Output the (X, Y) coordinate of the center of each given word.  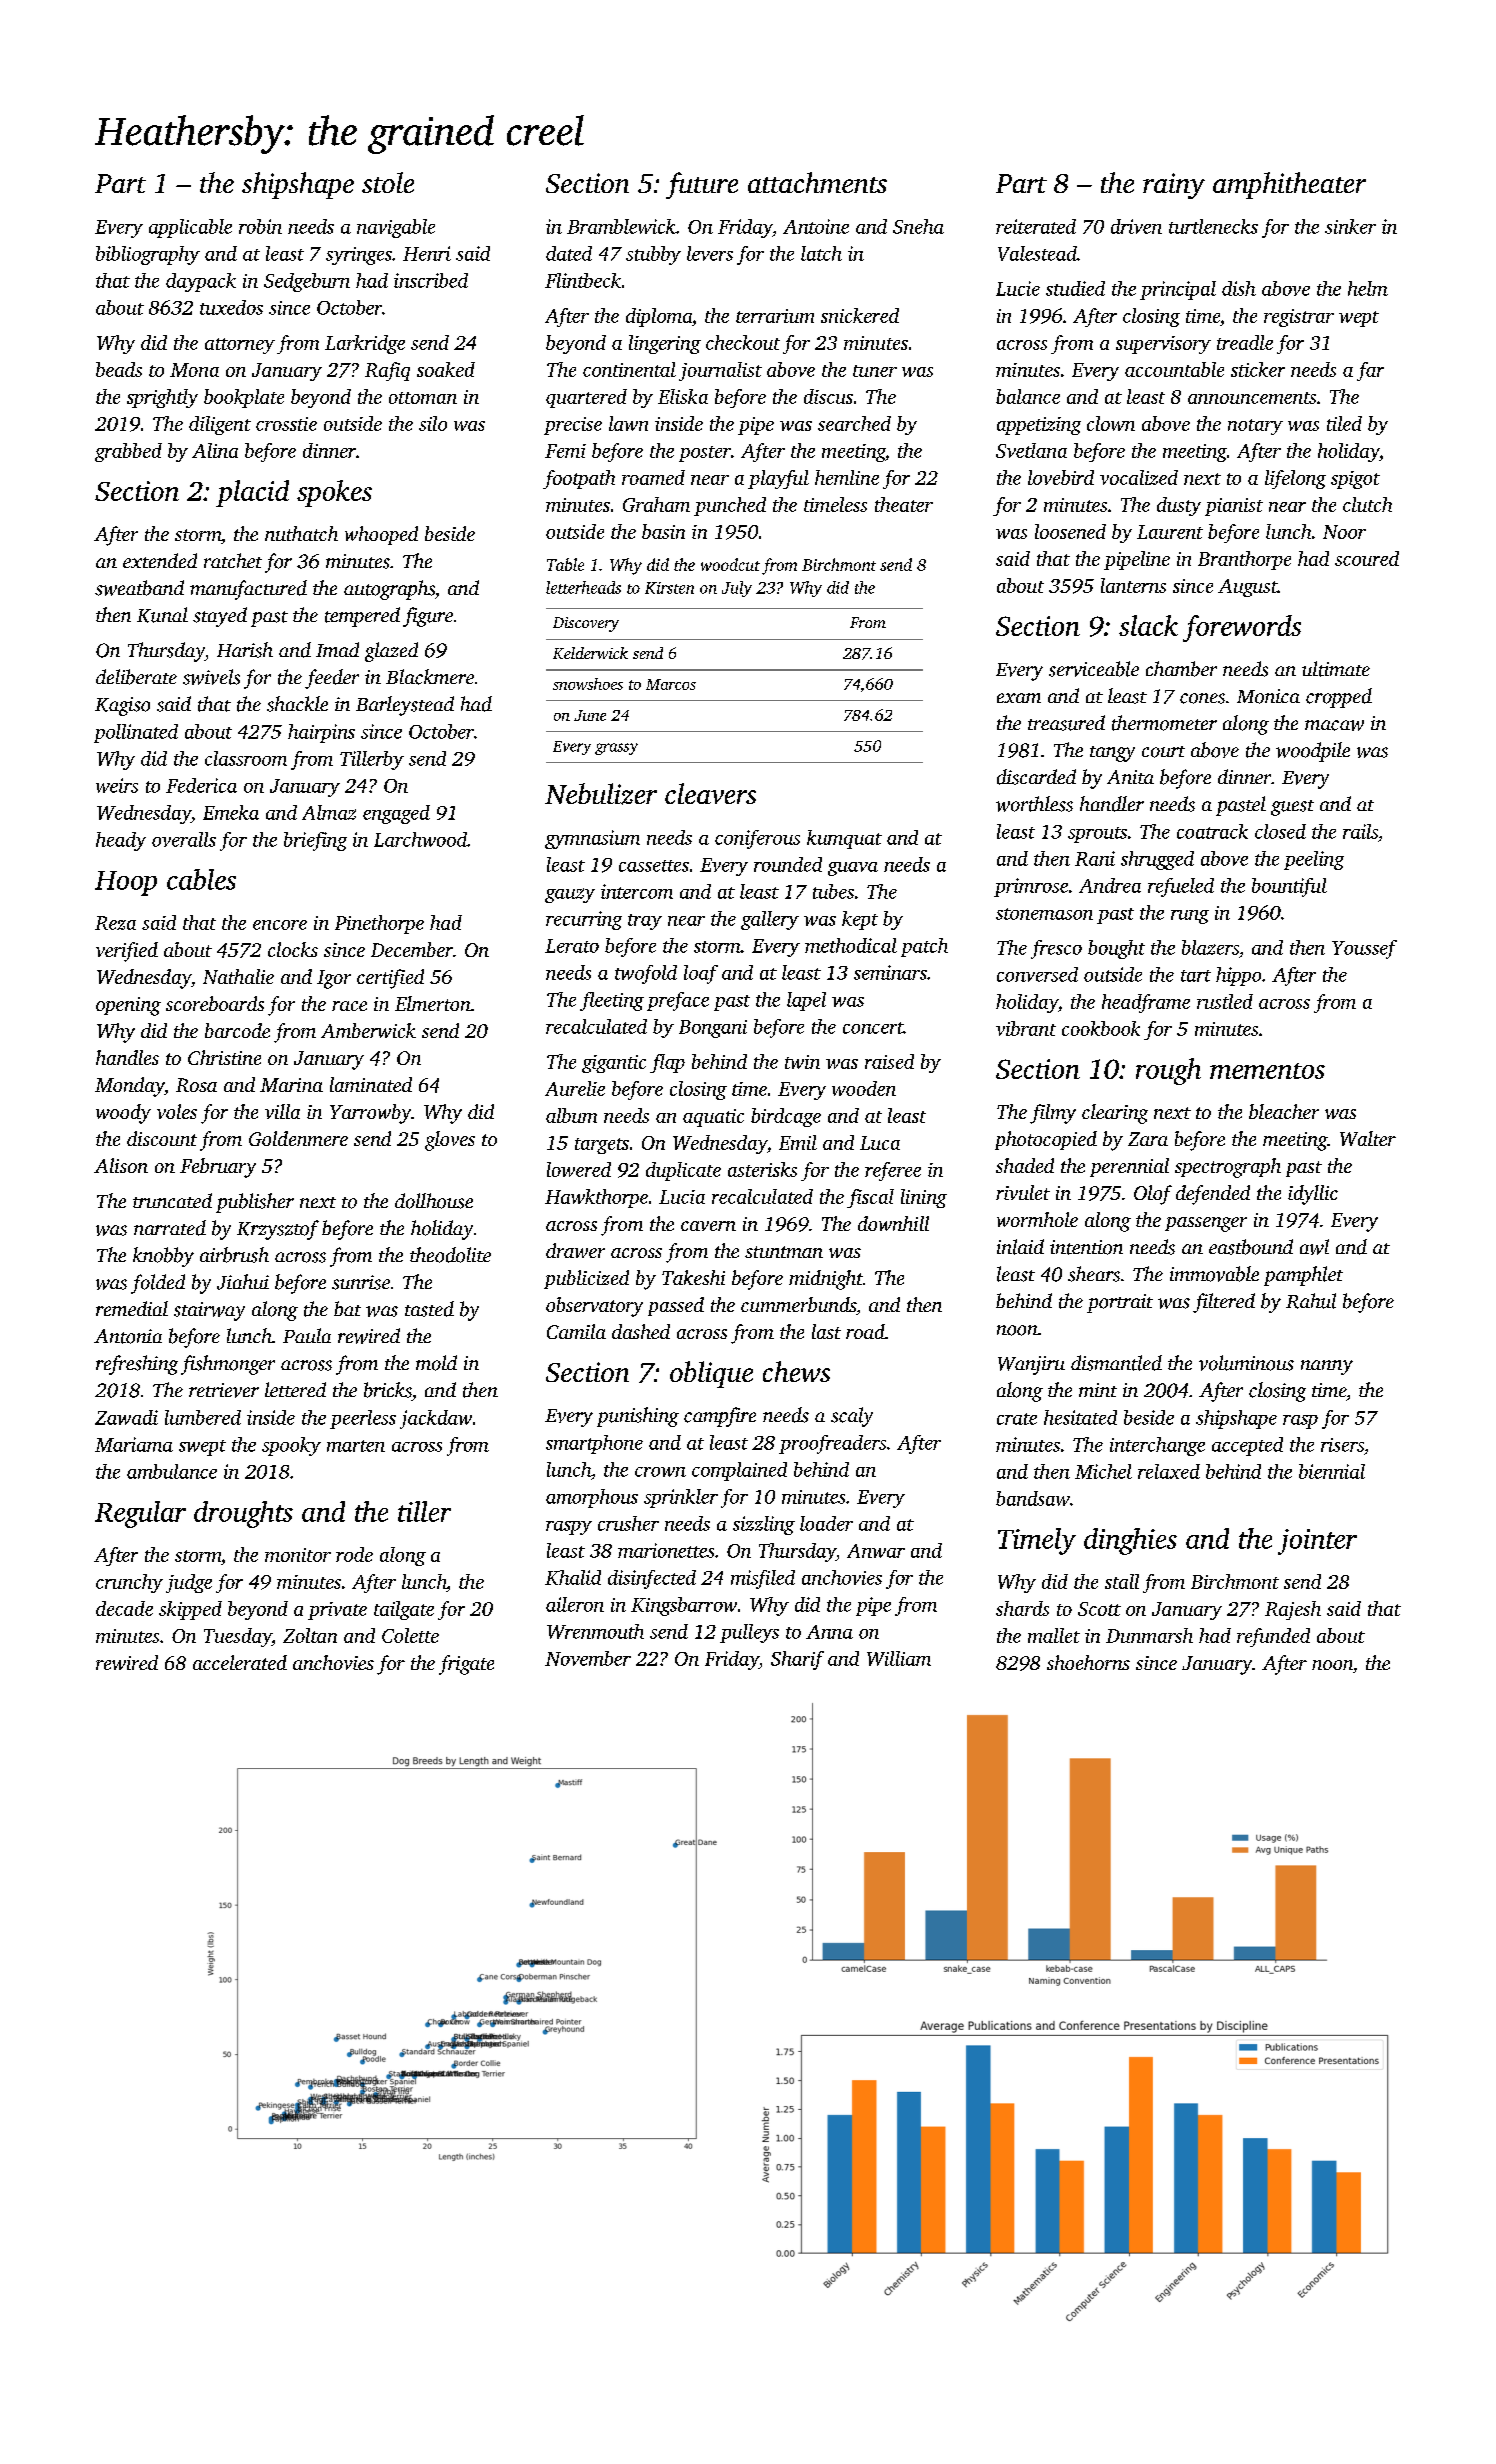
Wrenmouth (595, 1631)
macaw (1334, 725)
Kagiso (122, 706)
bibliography (148, 255)
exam (1019, 698)
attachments (817, 182)
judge (189, 1583)
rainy (1174, 186)
